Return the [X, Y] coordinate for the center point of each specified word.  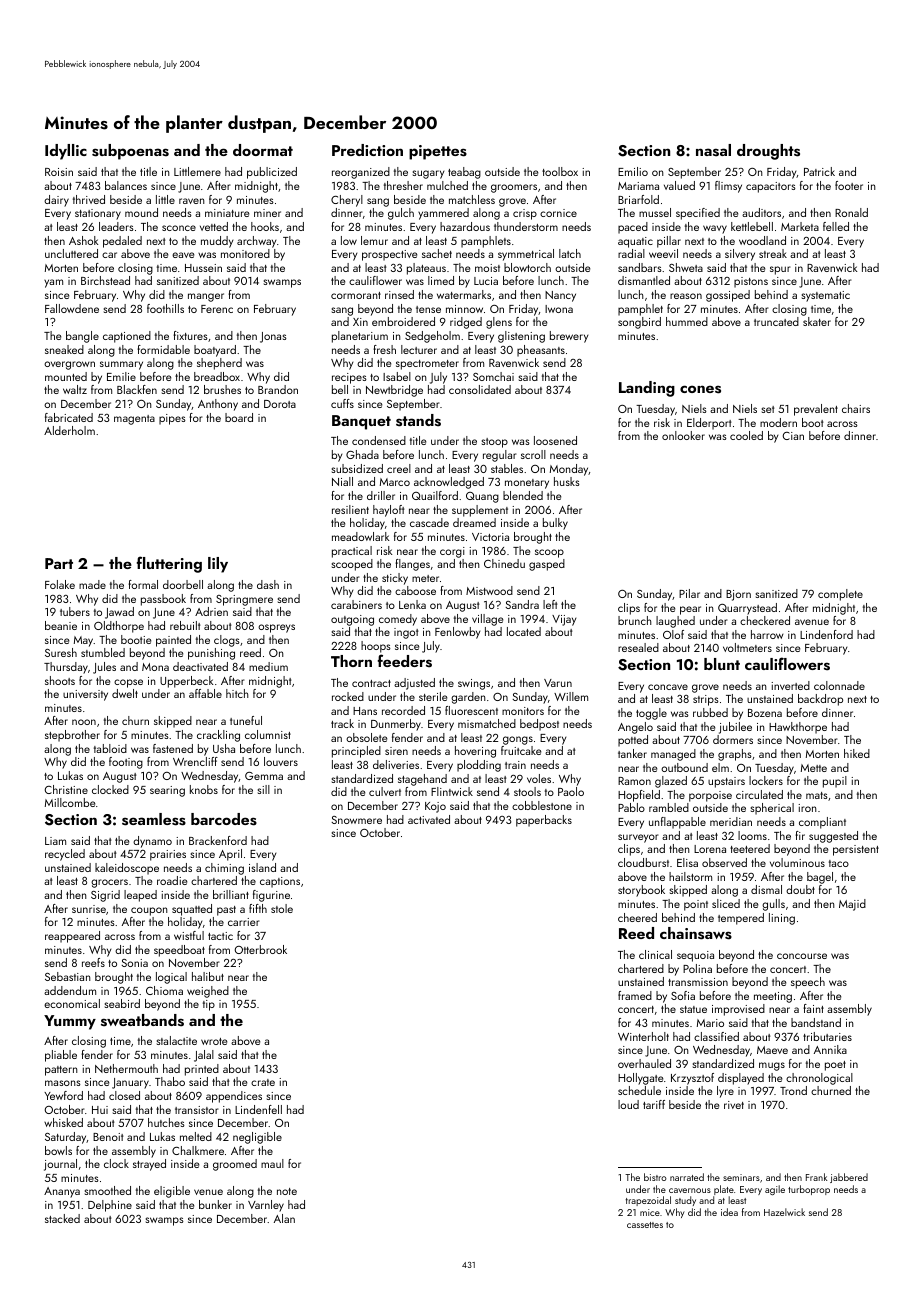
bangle [82, 337]
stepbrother [72, 736]
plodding [479, 766]
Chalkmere [198, 1150]
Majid [852, 905]
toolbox [560, 171]
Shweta [686, 267]
